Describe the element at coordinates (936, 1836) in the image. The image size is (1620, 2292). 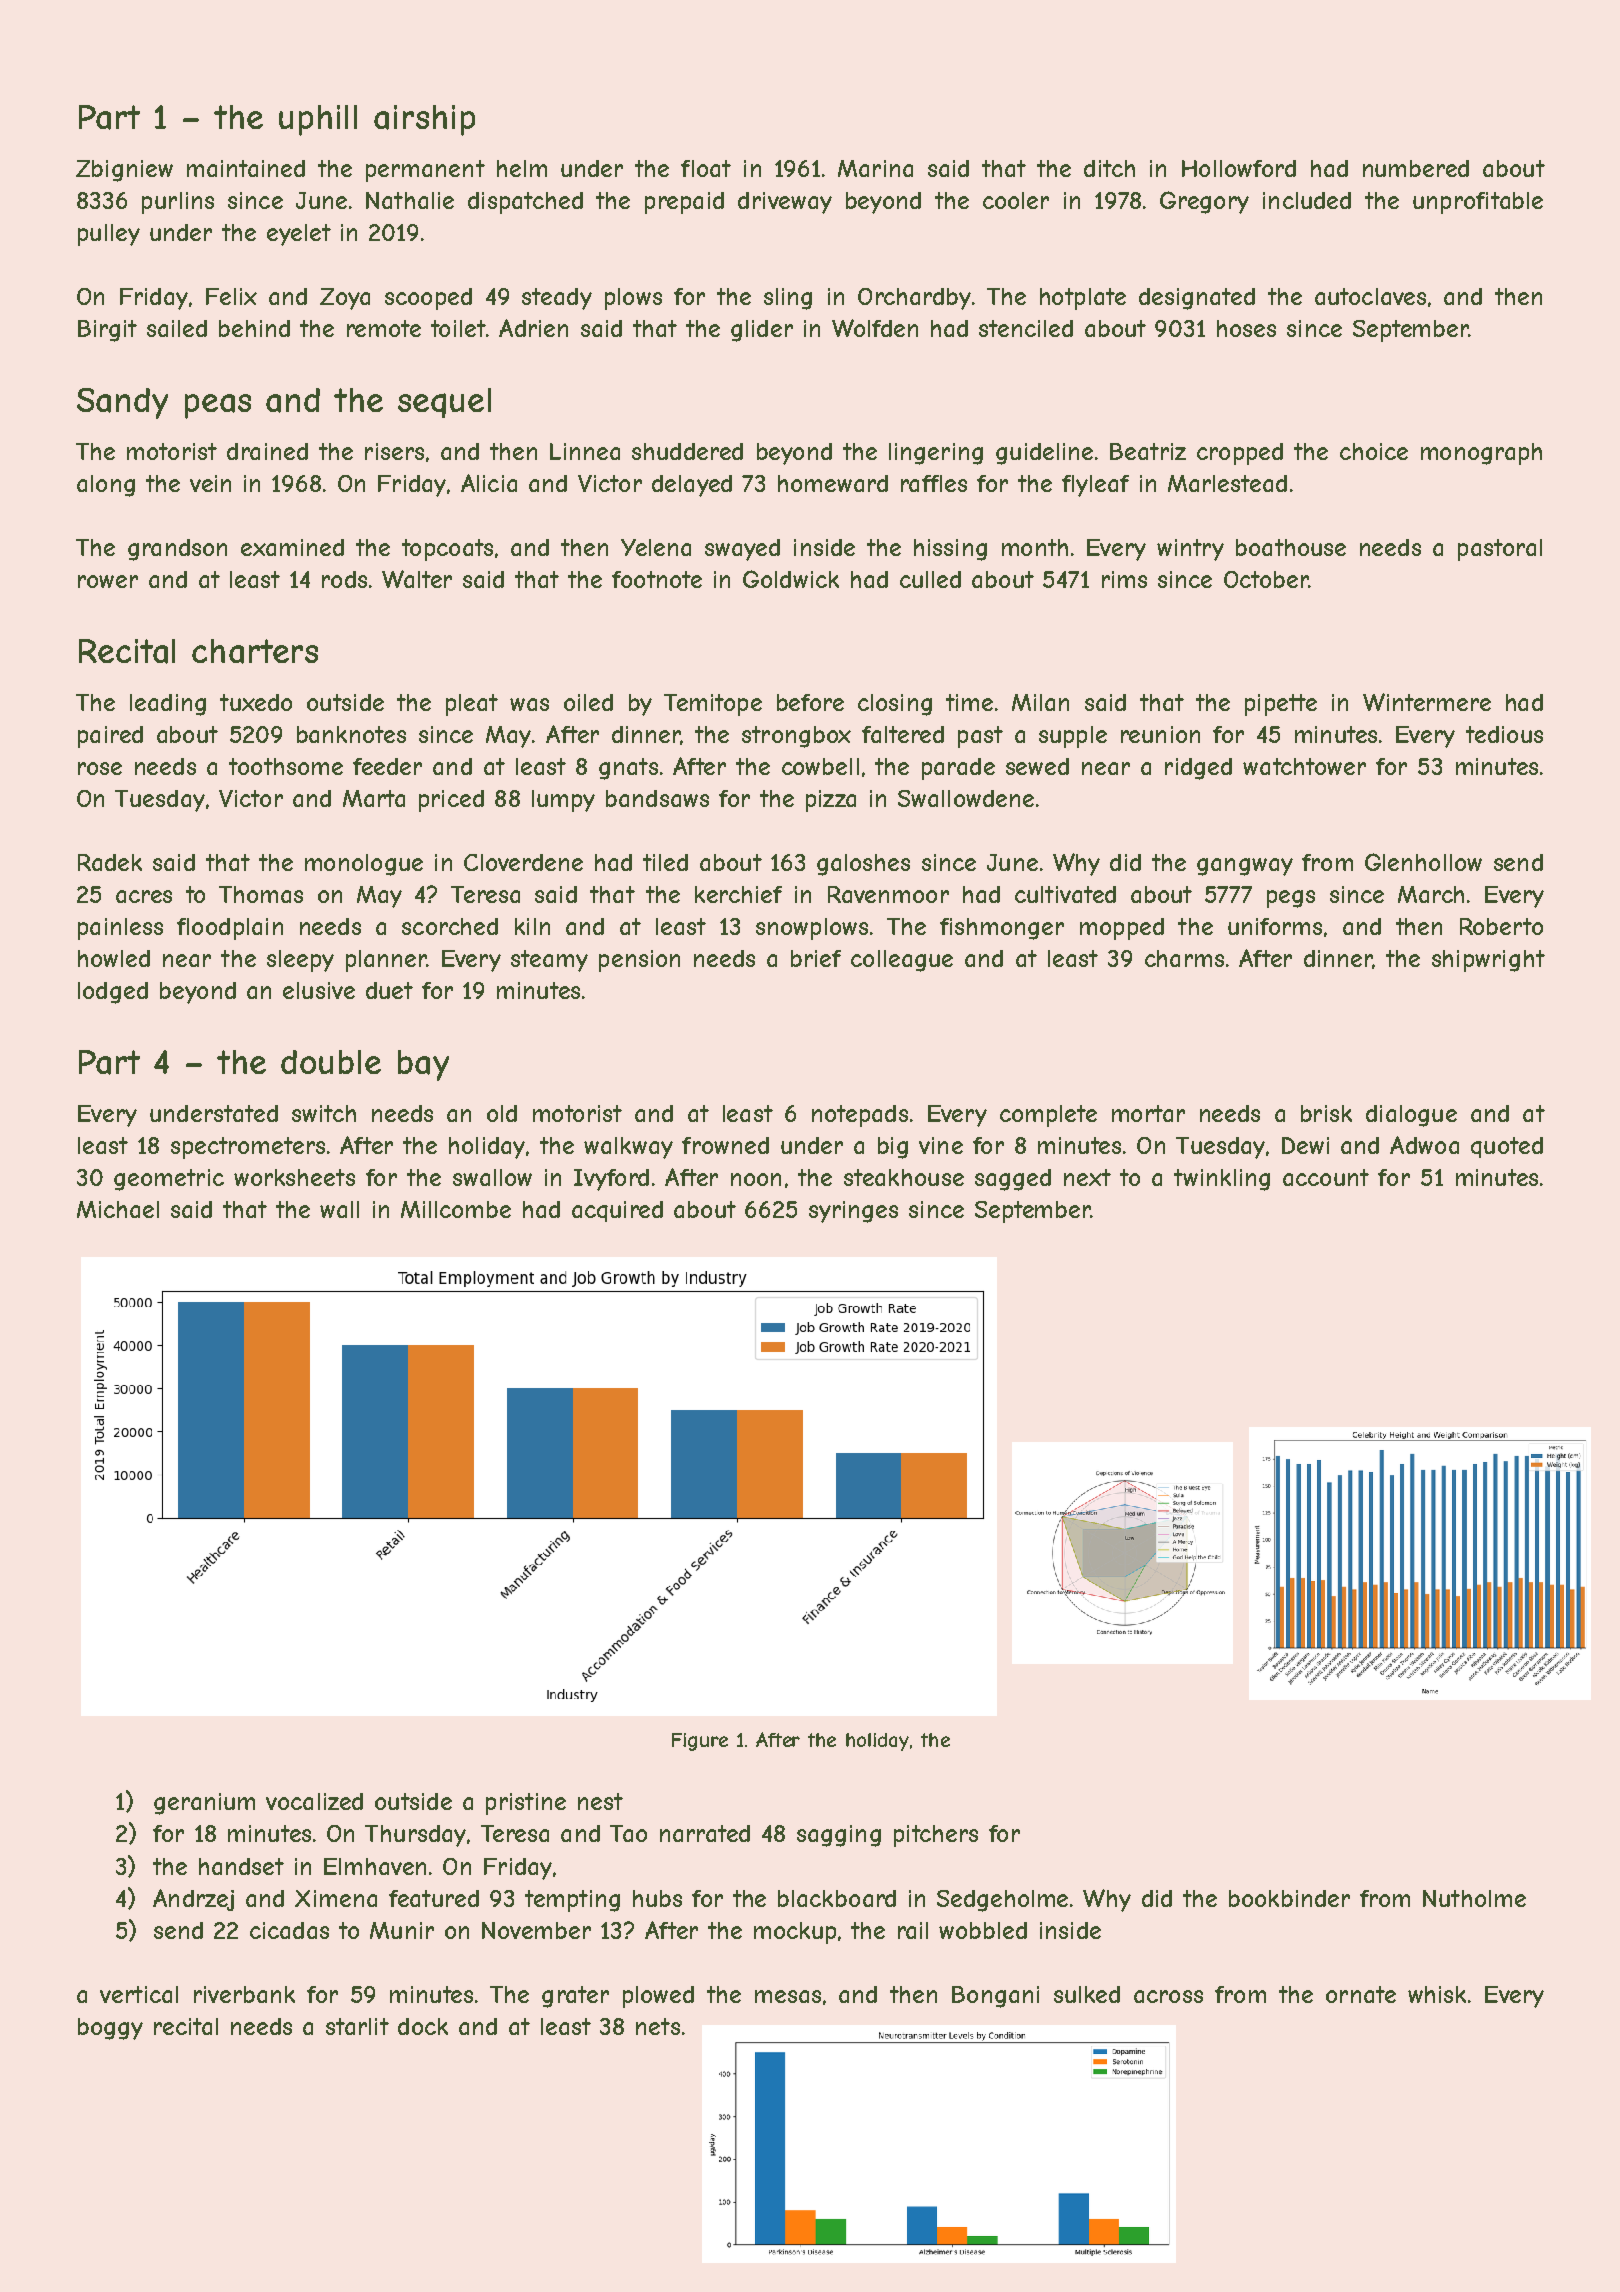
I see `pitchers` at that location.
